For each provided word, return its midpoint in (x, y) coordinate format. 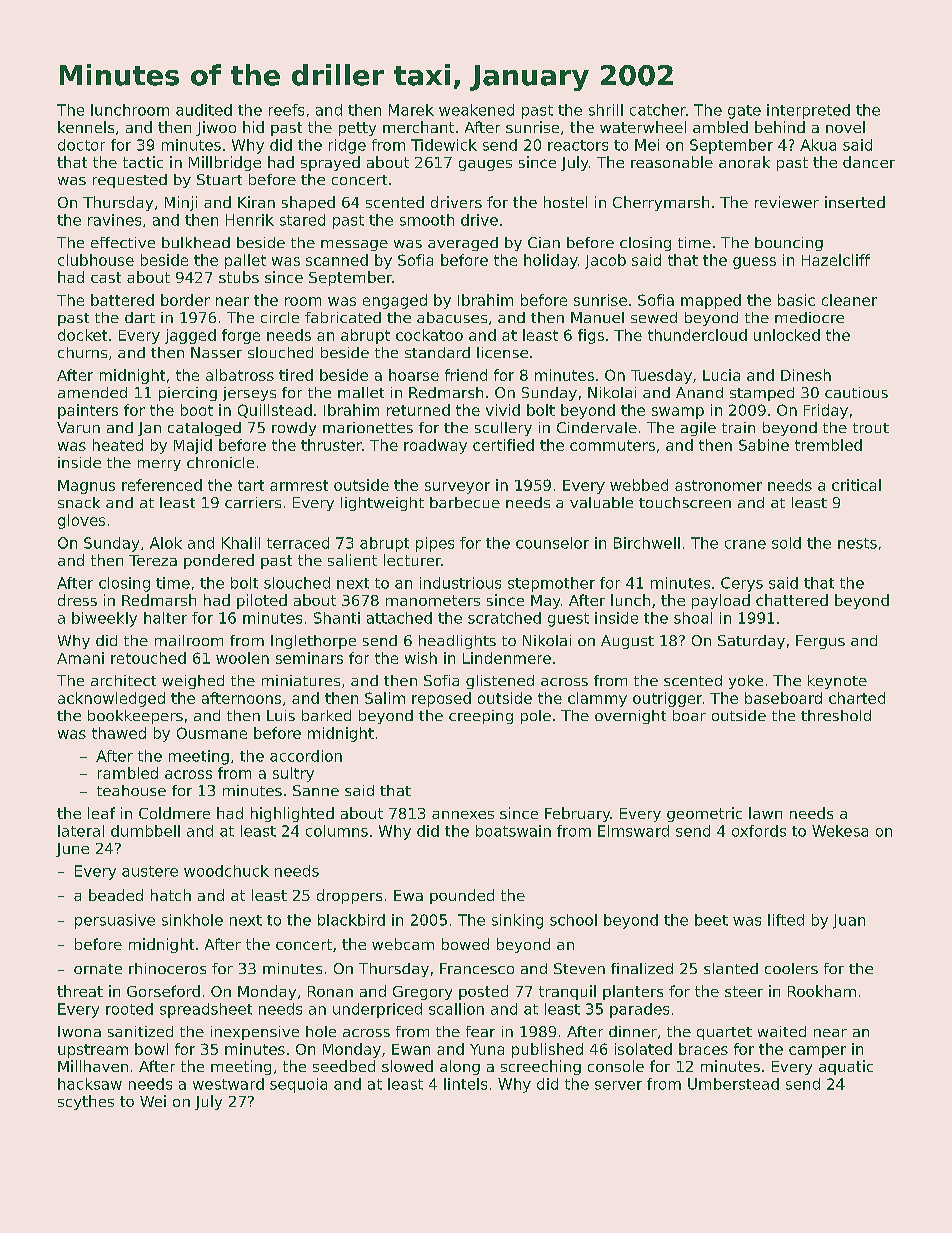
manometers (433, 600)
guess (754, 263)
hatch (171, 895)
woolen (242, 658)
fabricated (343, 317)
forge (241, 336)
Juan (849, 921)
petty (357, 129)
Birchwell (647, 543)
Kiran (256, 202)
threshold (836, 715)
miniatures (301, 680)
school (573, 920)
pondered (219, 561)
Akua (818, 145)
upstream (93, 1051)
